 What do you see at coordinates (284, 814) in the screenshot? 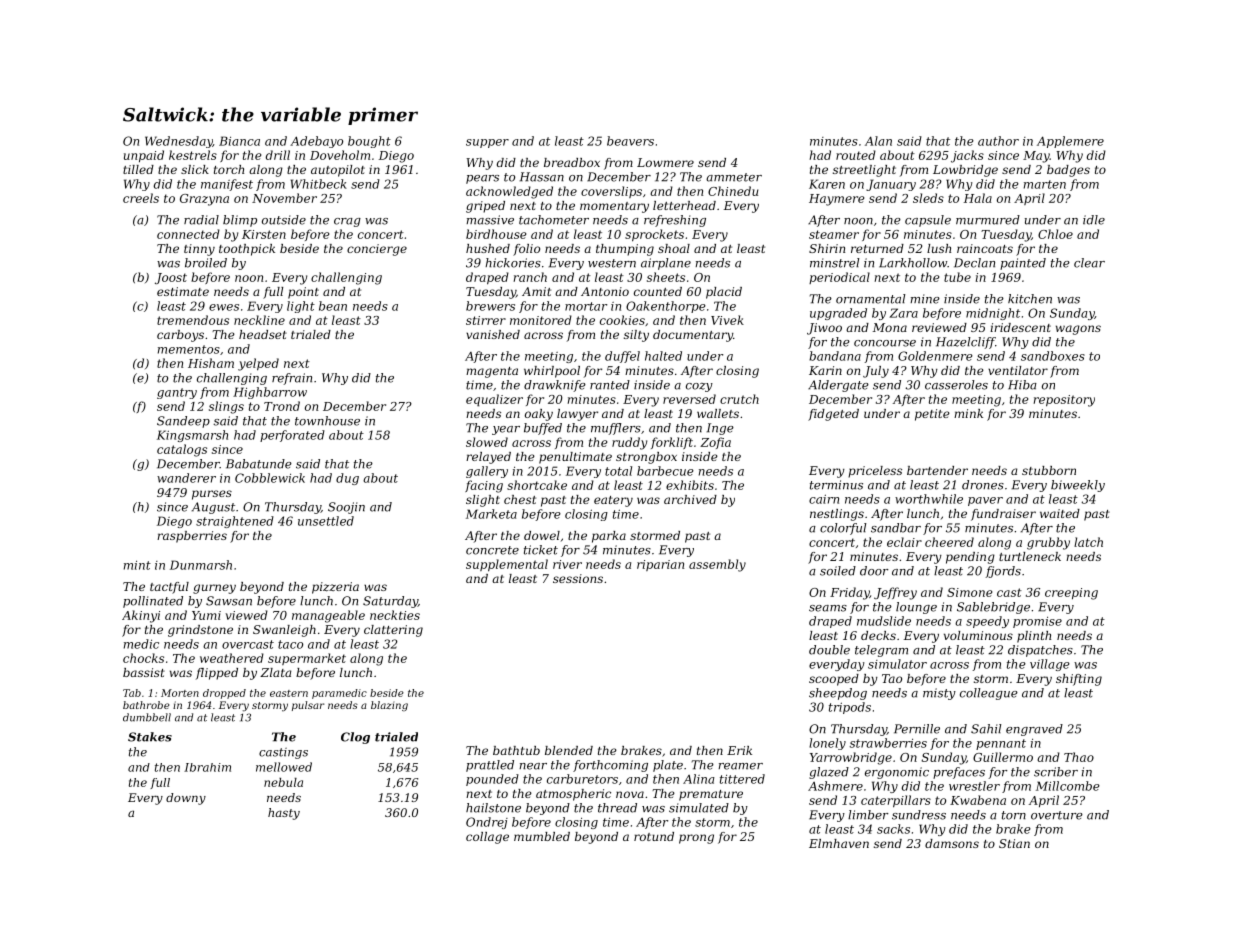
I see `hasty` at bounding box center [284, 814].
